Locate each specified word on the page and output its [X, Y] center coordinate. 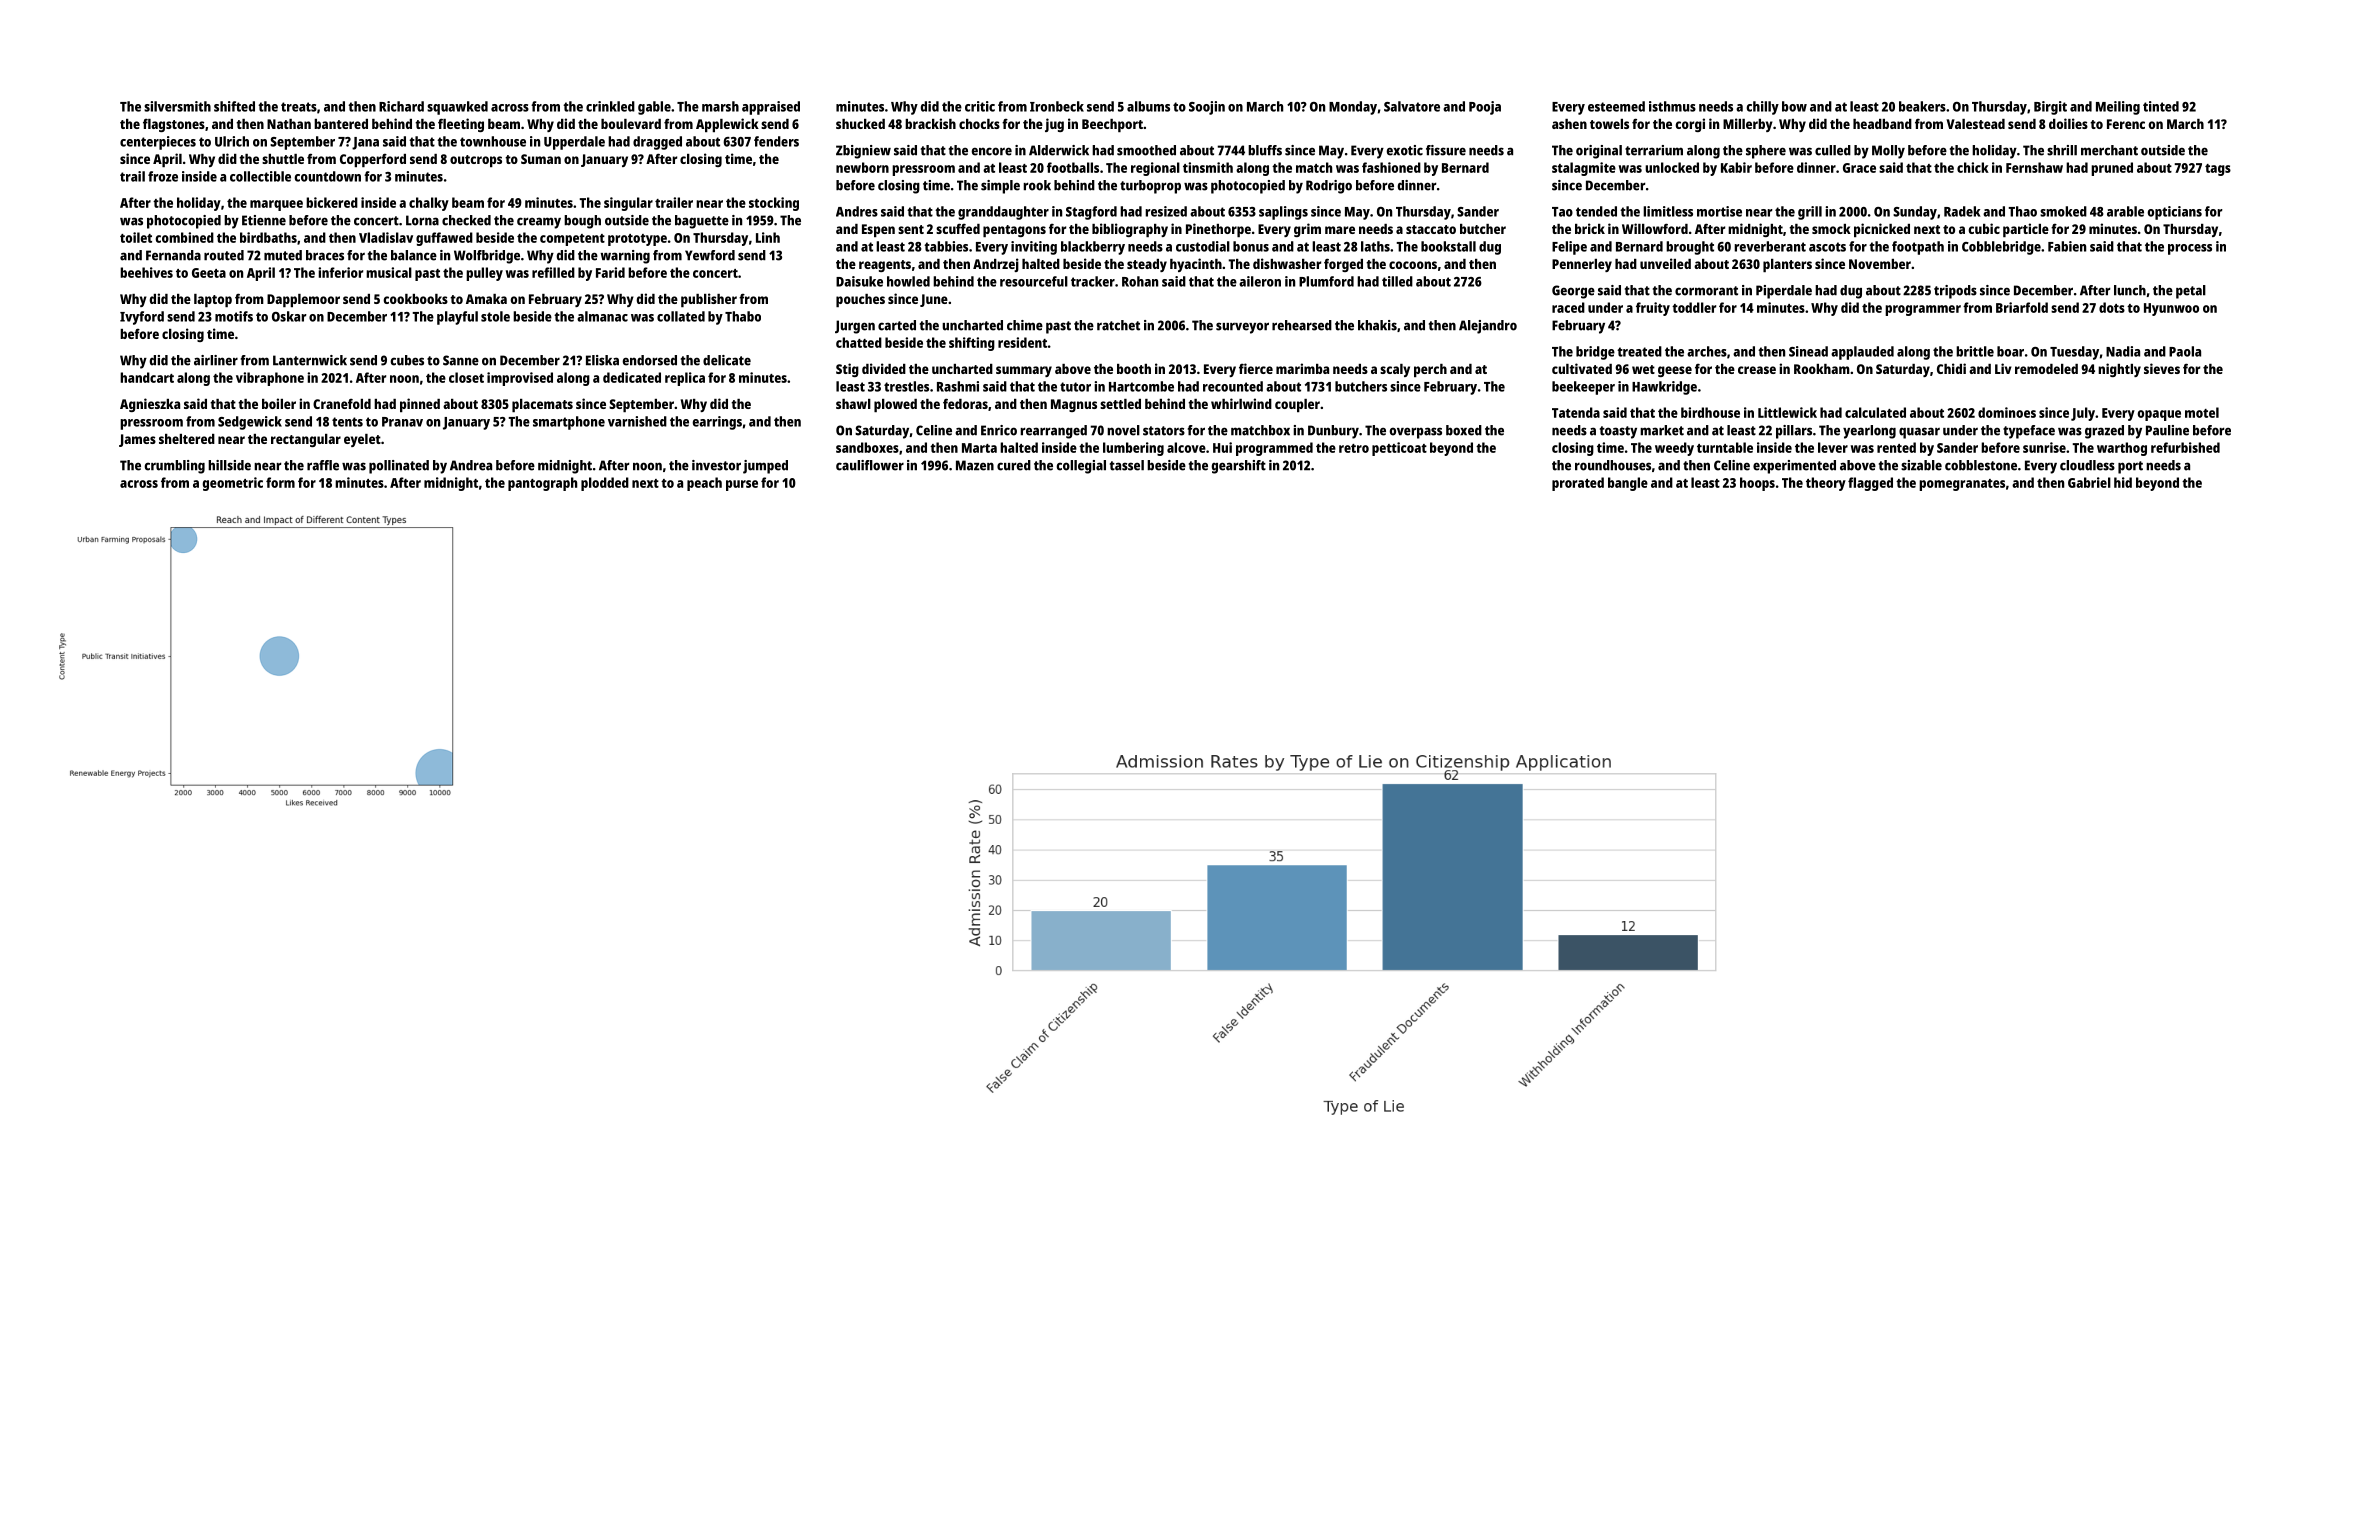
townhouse [493, 141]
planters [1787, 265]
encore [991, 151]
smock [1831, 229]
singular [628, 204]
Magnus [1074, 405]
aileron [1260, 281]
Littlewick [1787, 412]
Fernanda [173, 255]
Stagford [1091, 213]
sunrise [2044, 447]
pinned [420, 405]
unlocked [1672, 167]
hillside [229, 465]
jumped [765, 467]
